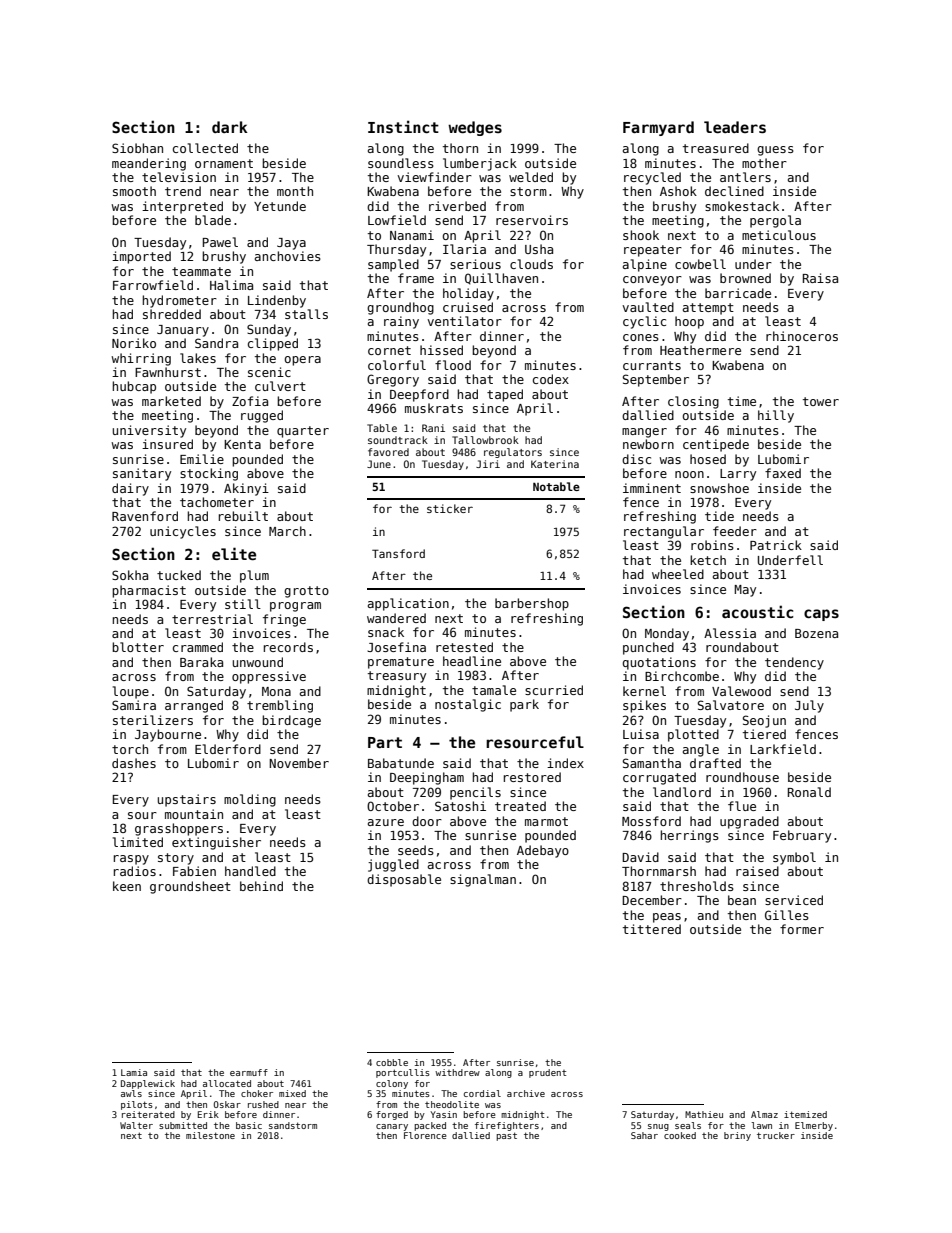 Image resolution: width=952 pixels, height=1233 pixels. What do you see at coordinates (641, 337) in the screenshot?
I see `cones` at bounding box center [641, 337].
